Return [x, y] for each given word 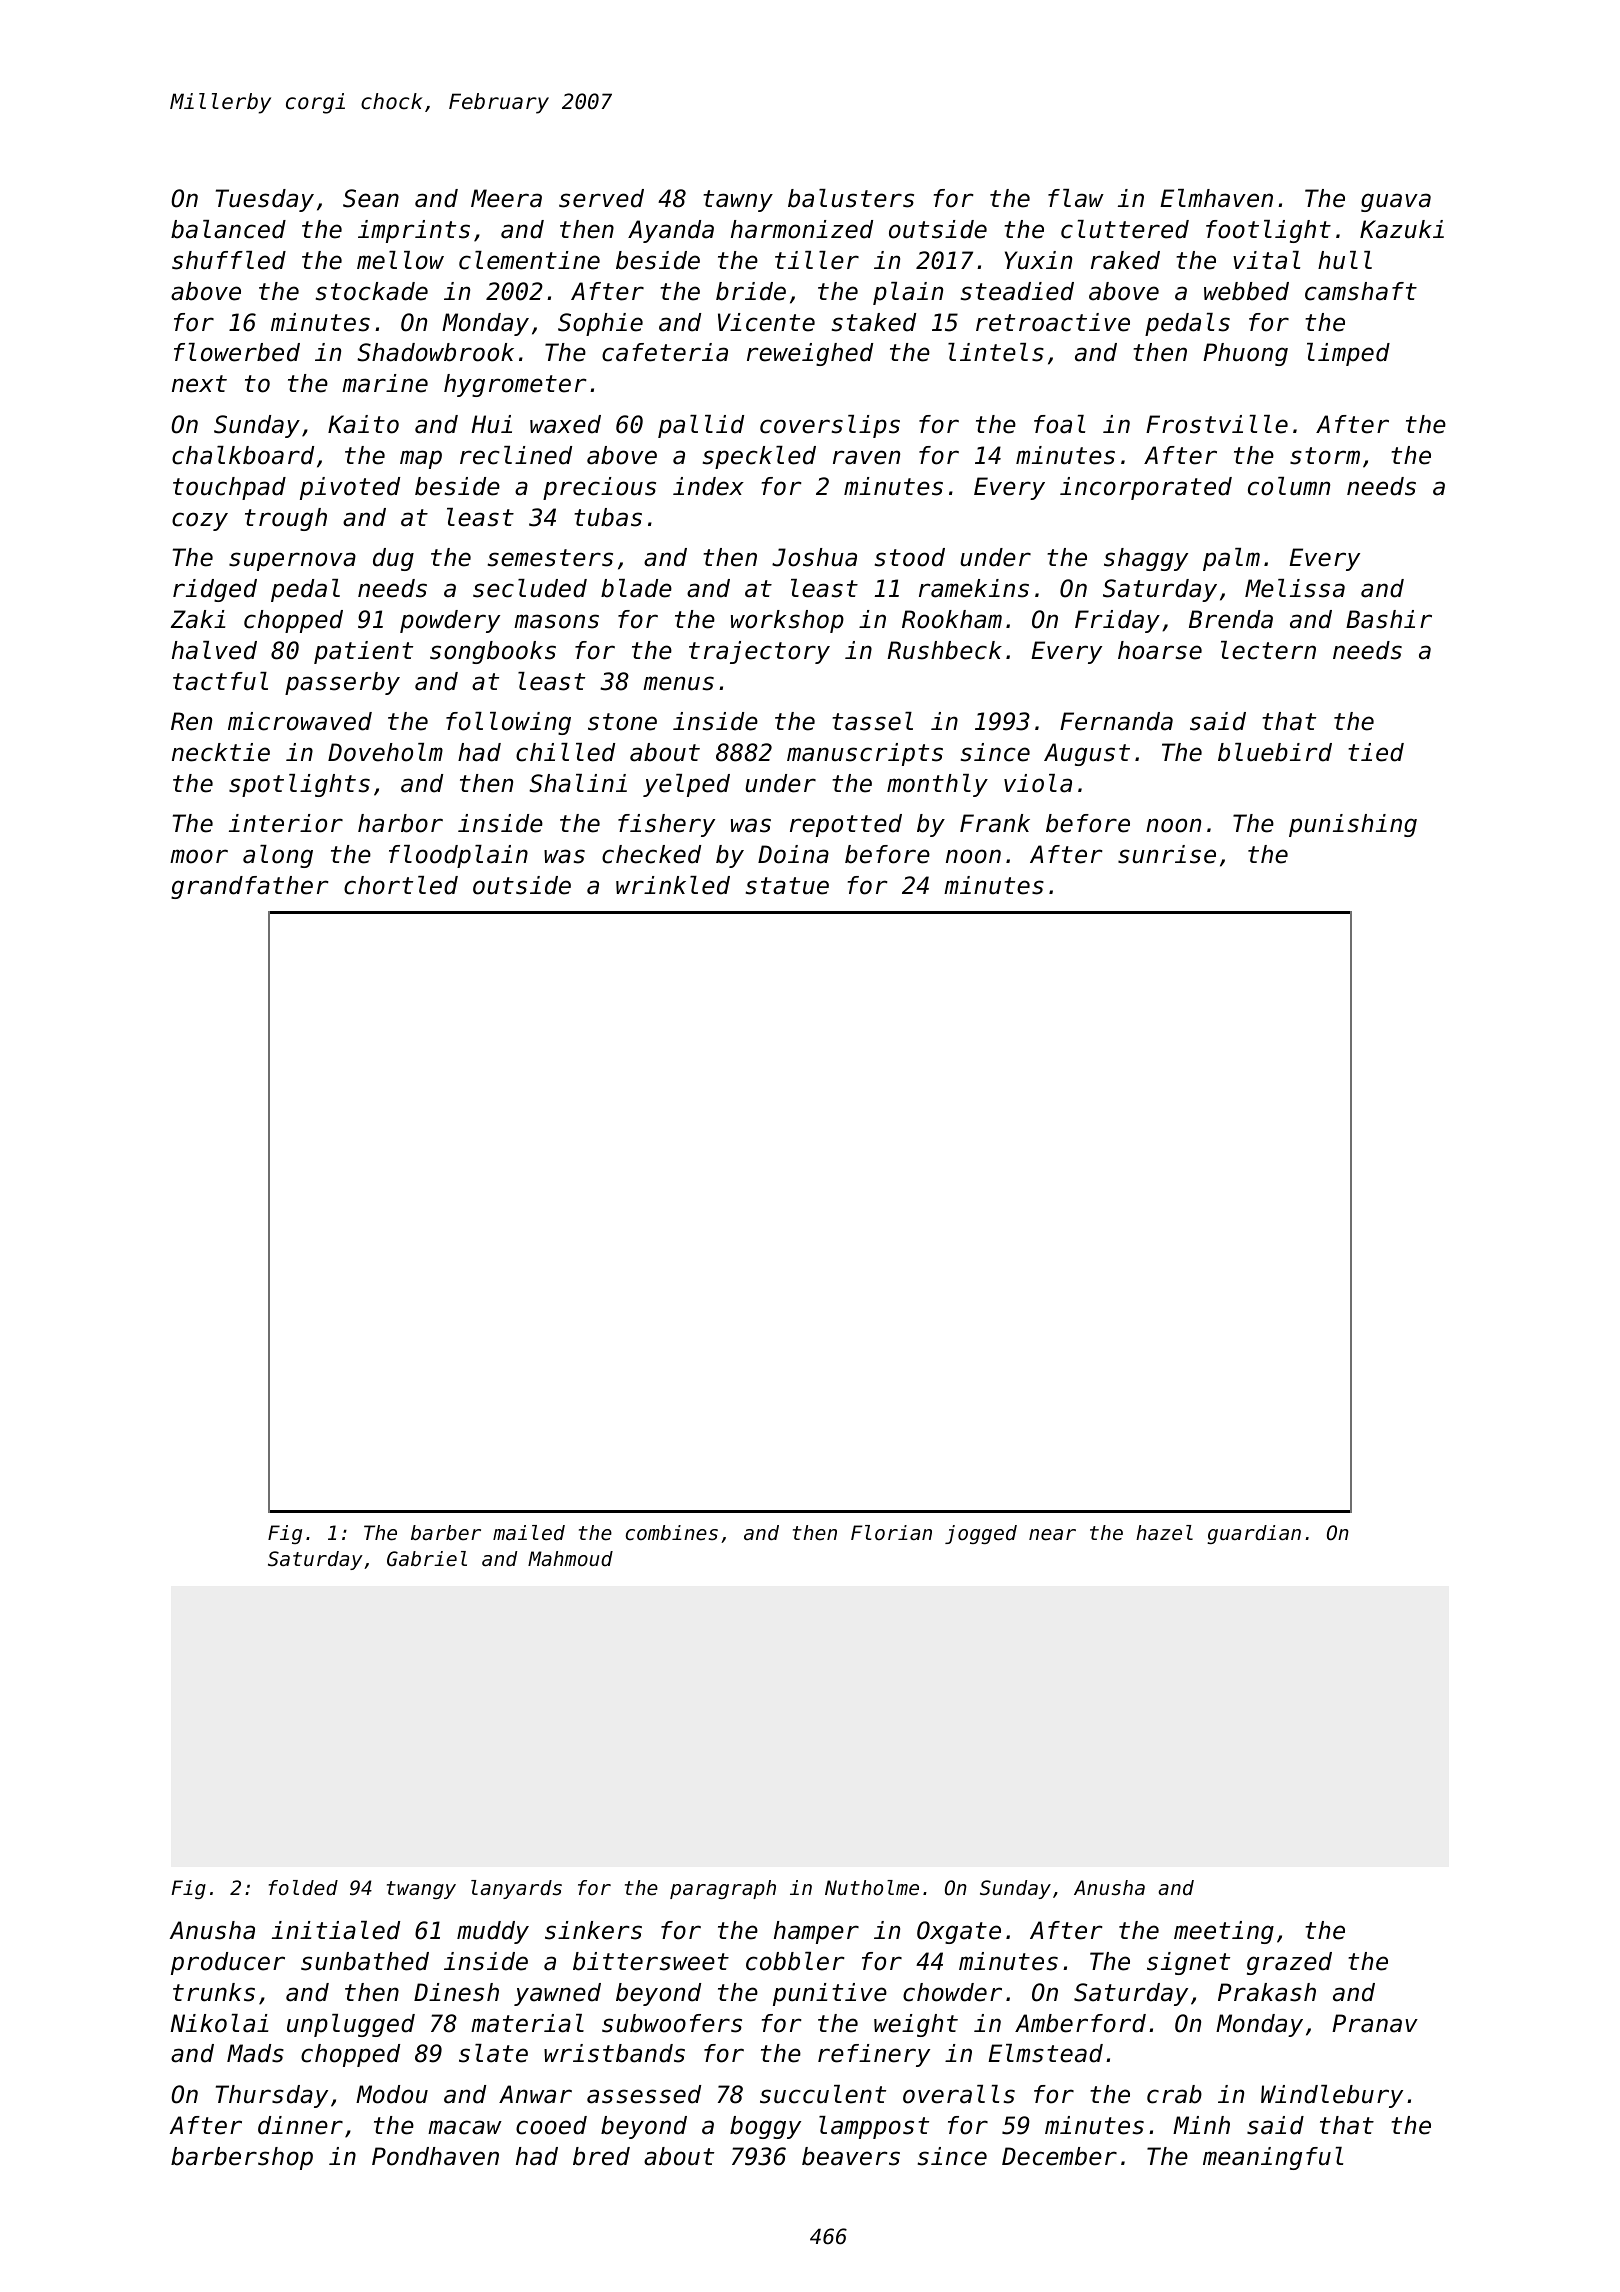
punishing [1353, 825]
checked [651, 854]
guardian [1254, 1534]
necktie [221, 752]
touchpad [229, 488]
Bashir [1389, 619]
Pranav [1375, 2023]
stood [910, 557]
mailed [529, 1533]
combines [672, 1533]
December [1059, 2156]
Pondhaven [435, 2156]
